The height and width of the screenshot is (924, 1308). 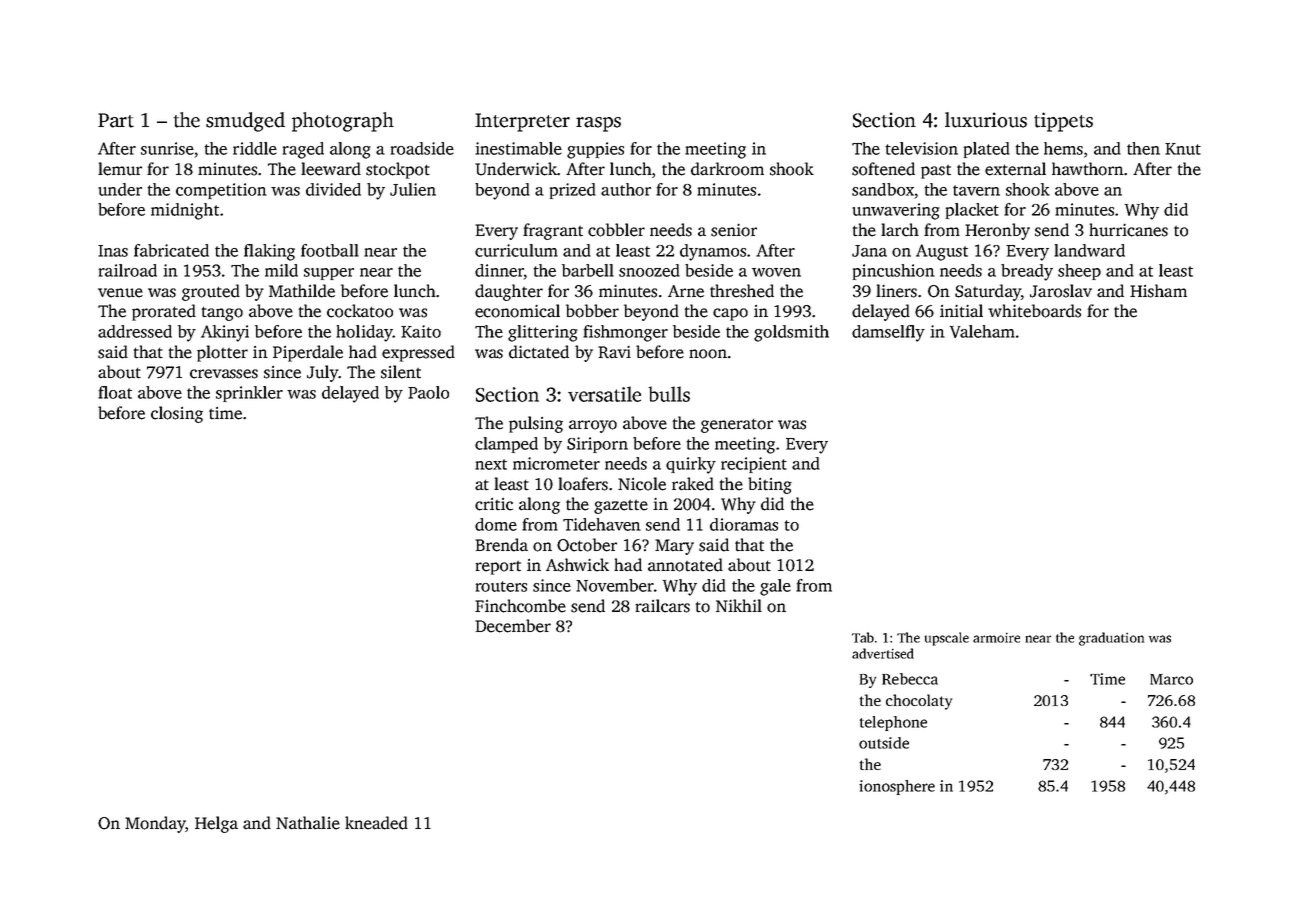 What do you see at coordinates (897, 787) in the screenshot?
I see `ionosphere` at bounding box center [897, 787].
